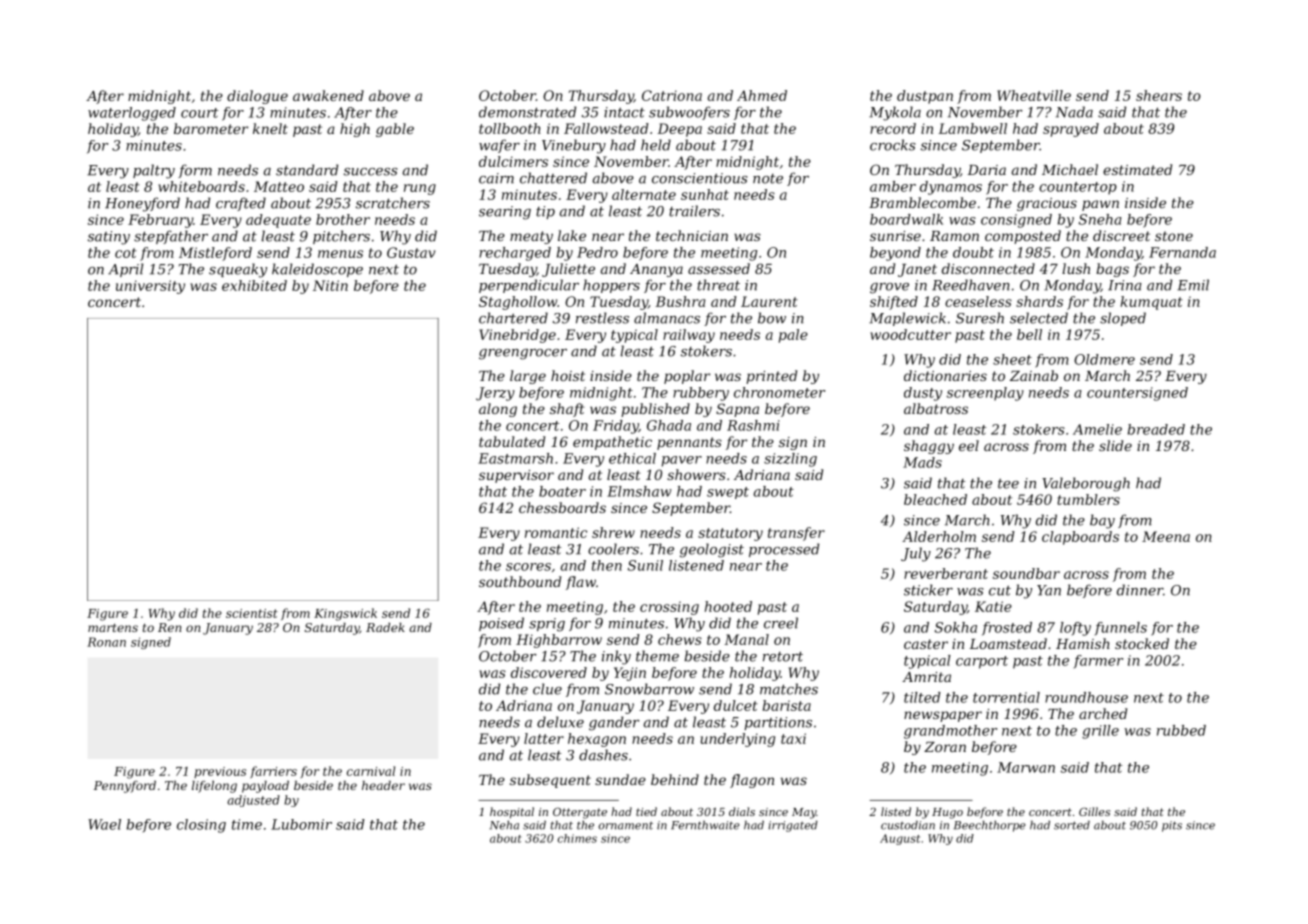 This screenshot has height=924, width=1308. What do you see at coordinates (577, 838) in the screenshot?
I see `chimes` at bounding box center [577, 838].
